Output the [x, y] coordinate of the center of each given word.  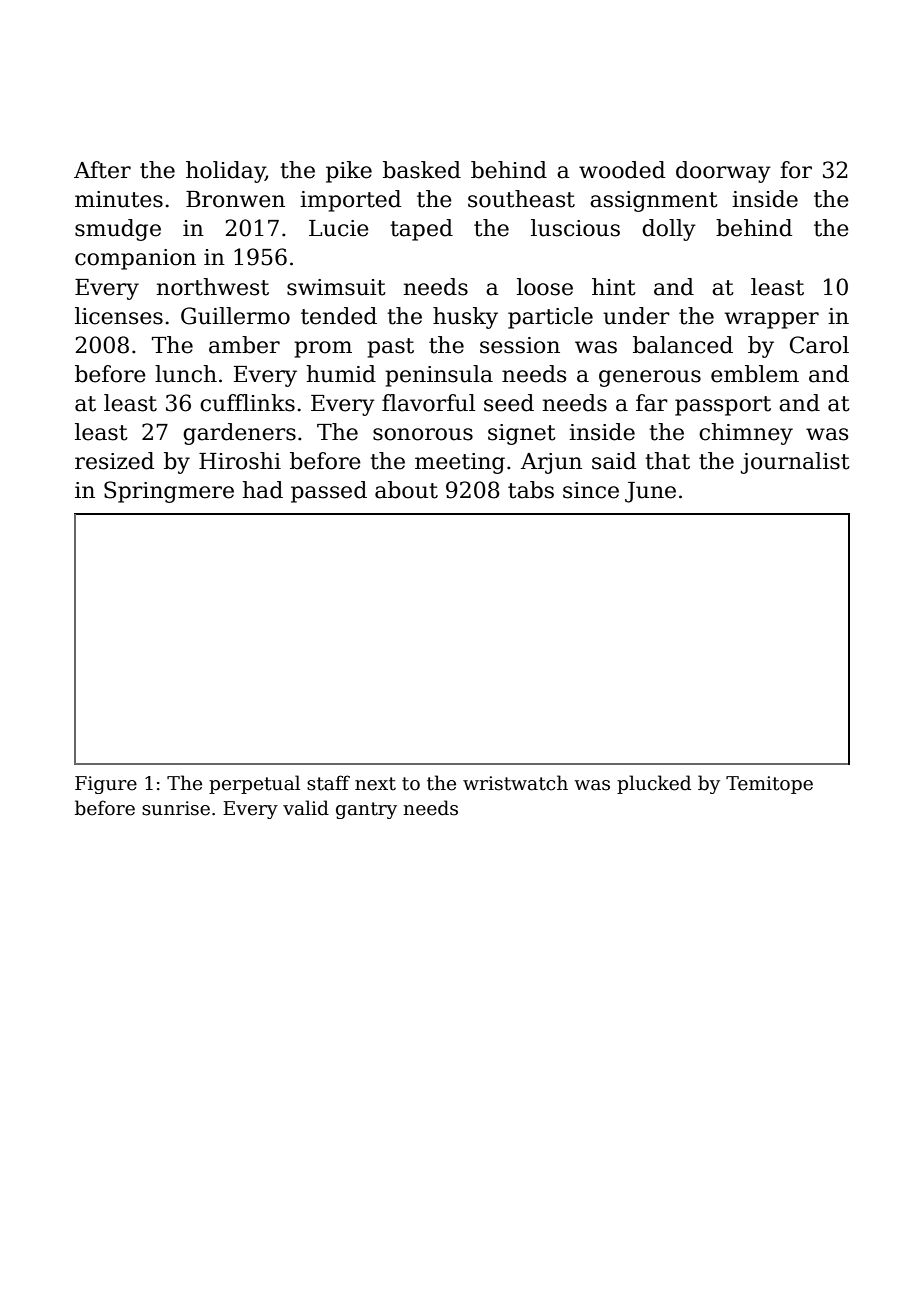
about [406, 490]
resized [114, 461]
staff [328, 783]
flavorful [428, 403]
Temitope [769, 785]
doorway [723, 172]
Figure [106, 785]
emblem [755, 374]
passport [723, 406]
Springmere [169, 492]
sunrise [176, 808]
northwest [213, 287]
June [650, 492]
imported [350, 201]
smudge [118, 230]
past [390, 348]
